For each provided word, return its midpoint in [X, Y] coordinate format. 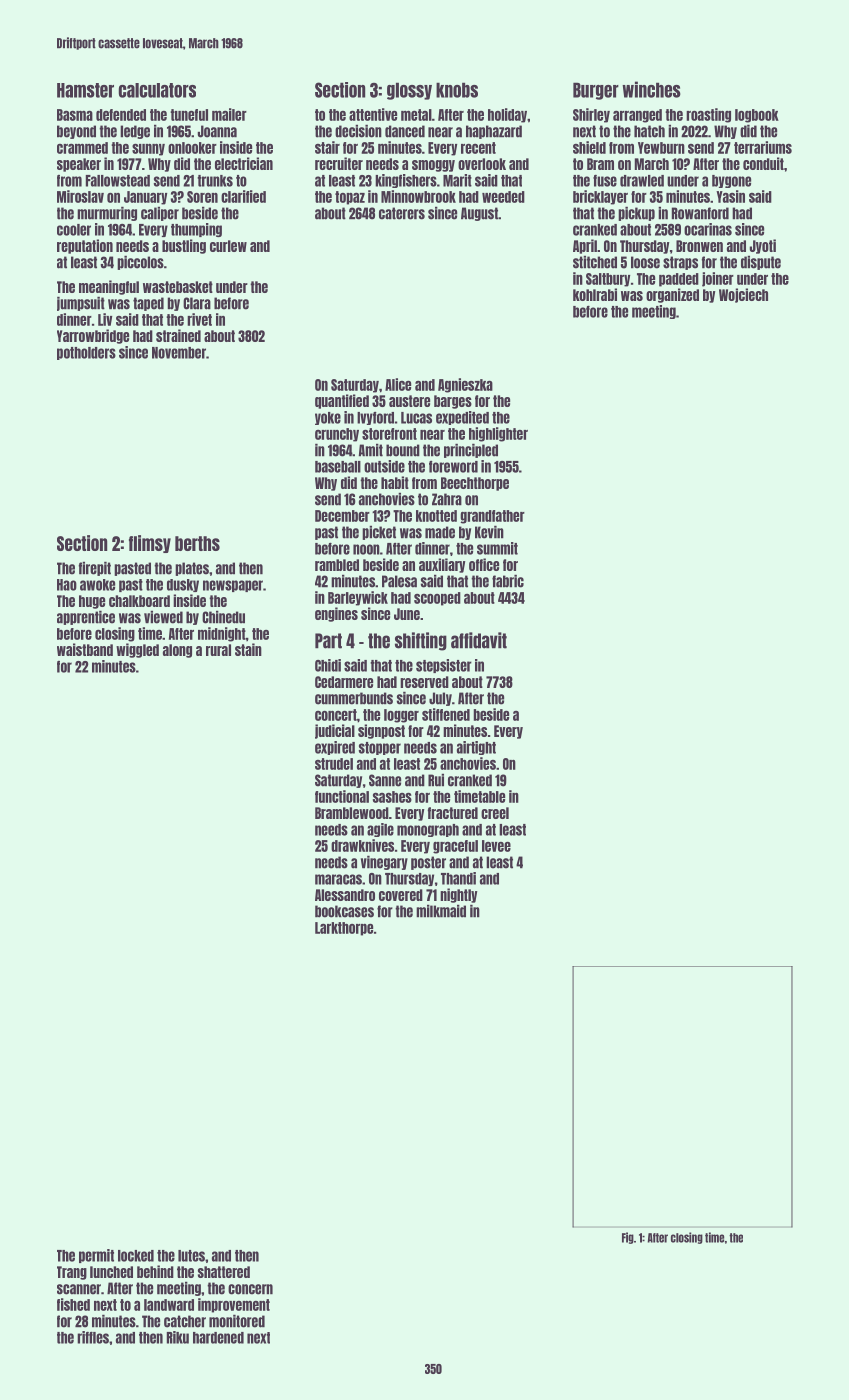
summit [497, 548]
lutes [191, 1256]
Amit [371, 450]
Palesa [399, 581]
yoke [328, 418]
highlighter [498, 434]
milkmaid [441, 911]
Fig [628, 1238]
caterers [402, 213]
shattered [224, 1272]
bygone [731, 181]
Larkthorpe [344, 929]
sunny [148, 149]
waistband [85, 649]
